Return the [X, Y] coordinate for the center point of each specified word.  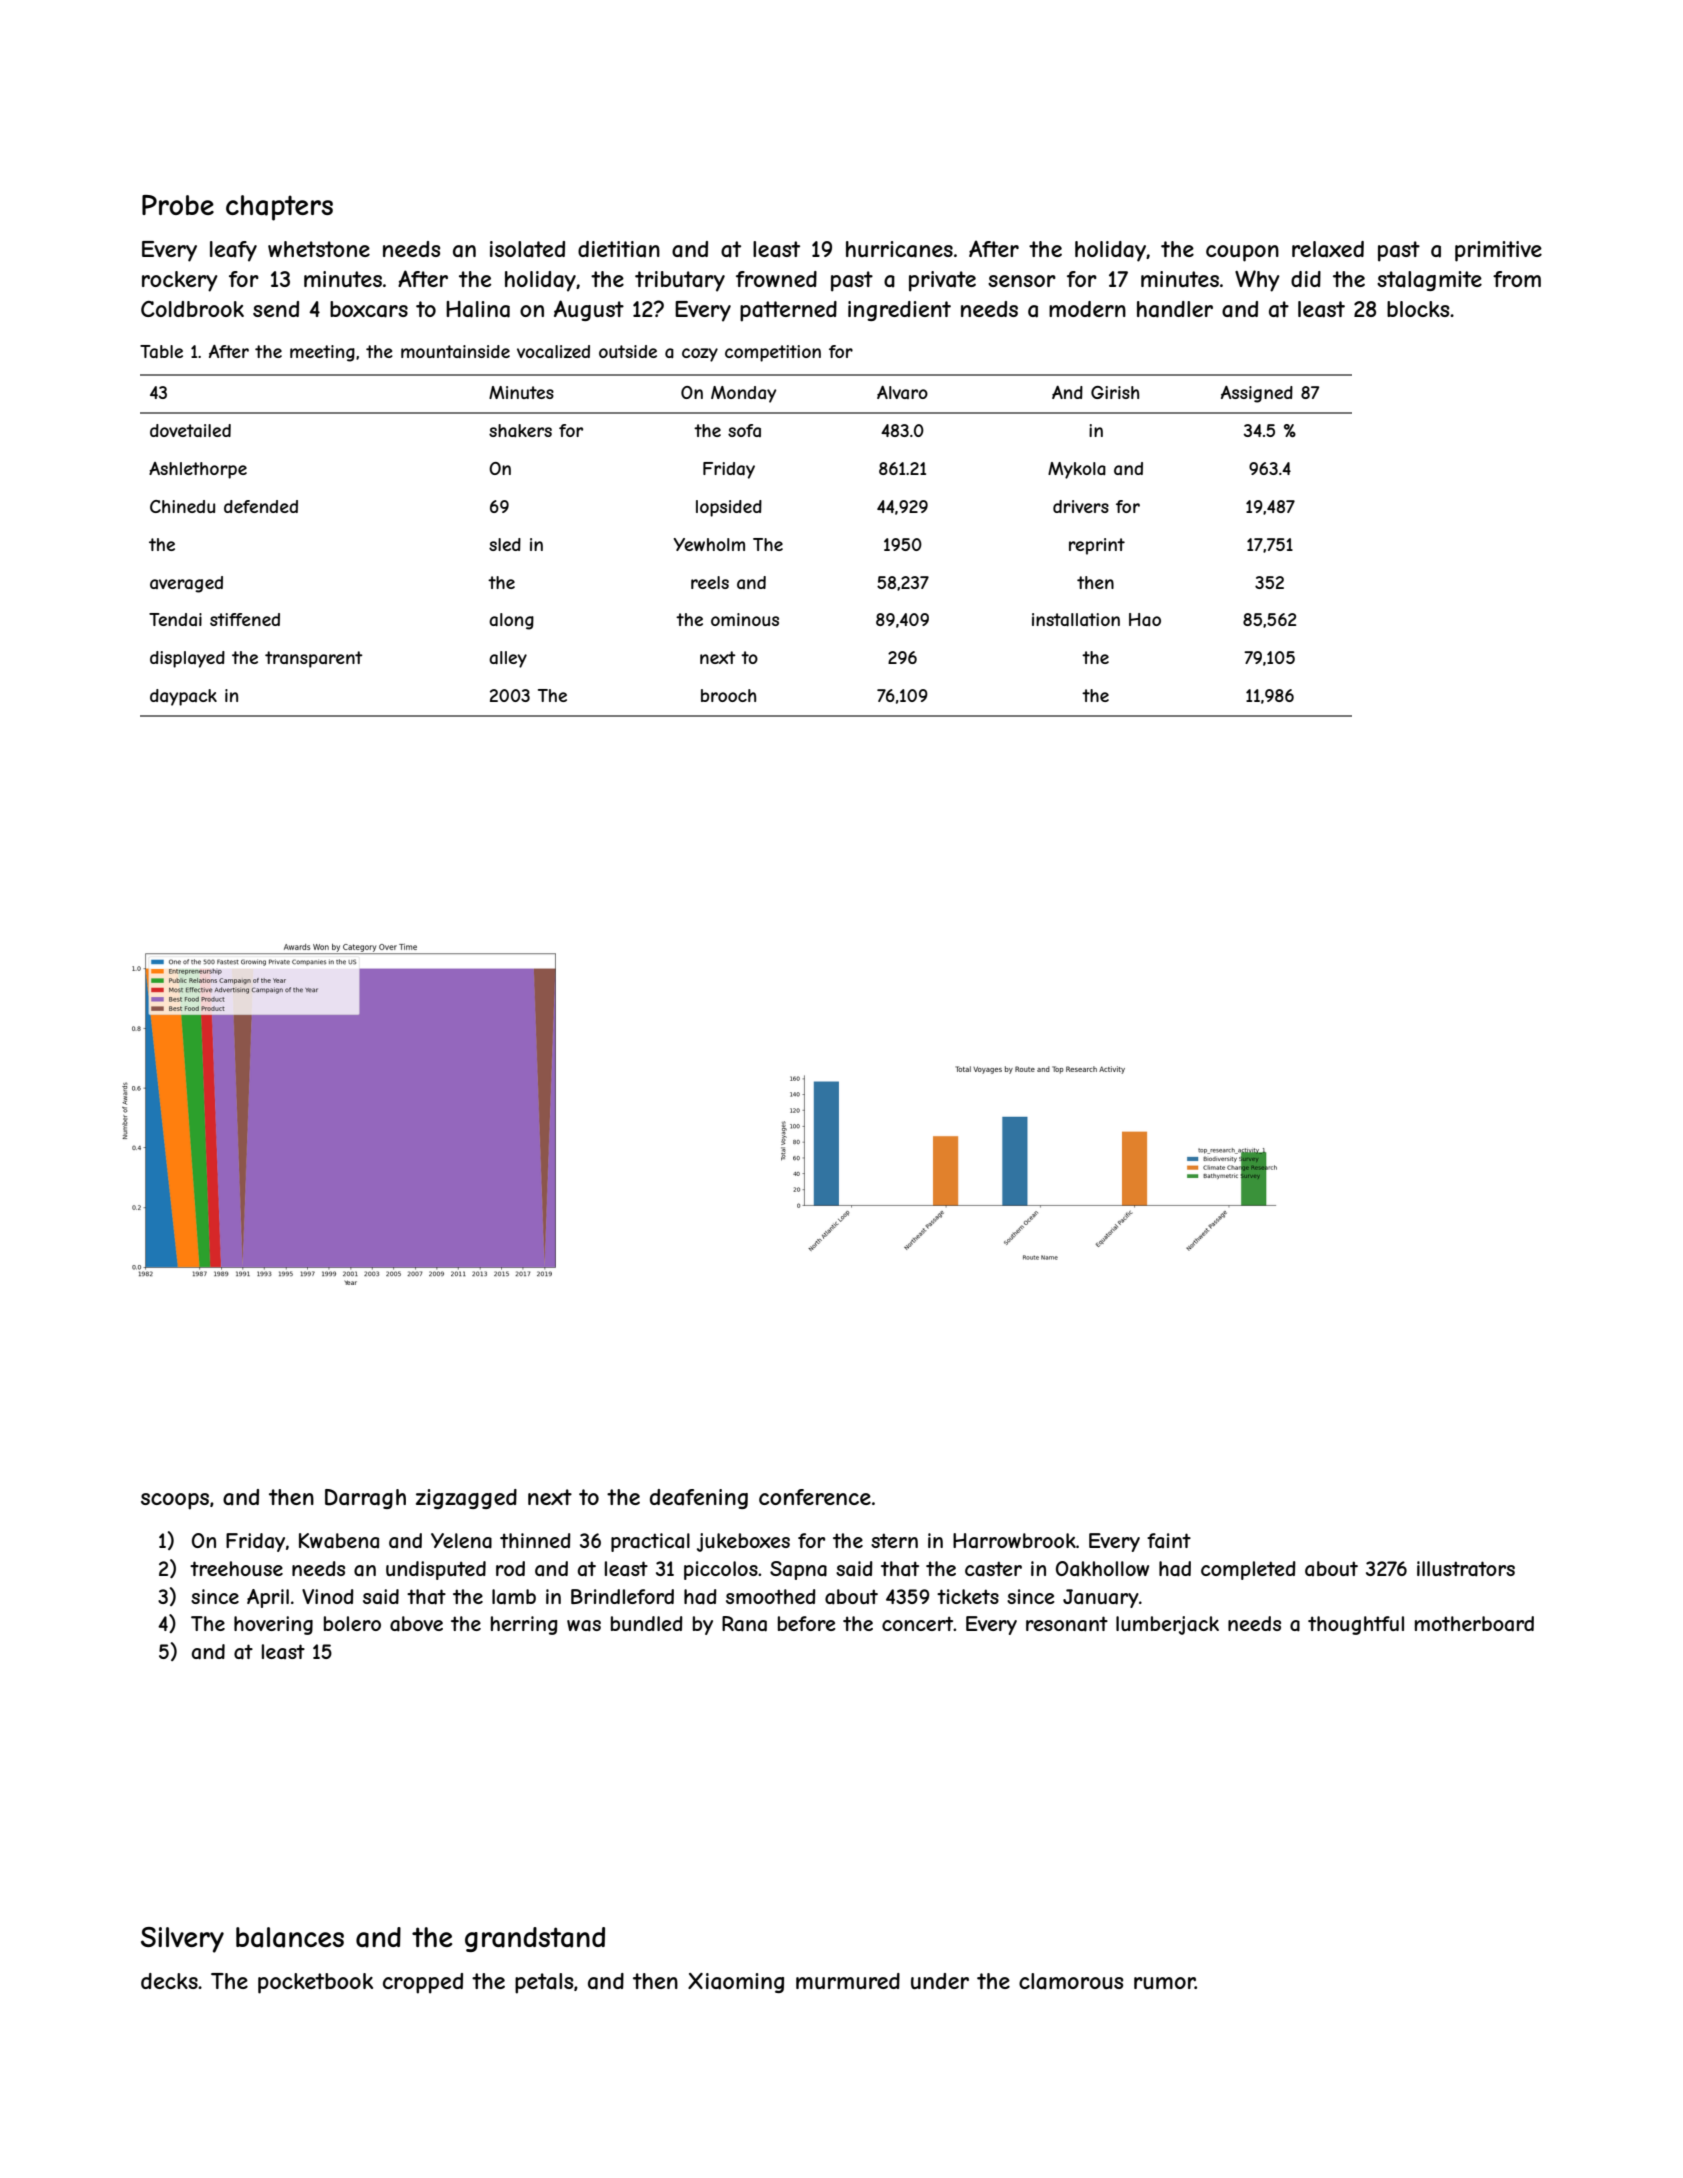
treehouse [236, 1568]
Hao [1145, 619]
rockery [180, 281]
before [807, 1623]
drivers [1081, 506]
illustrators [1466, 1569]
